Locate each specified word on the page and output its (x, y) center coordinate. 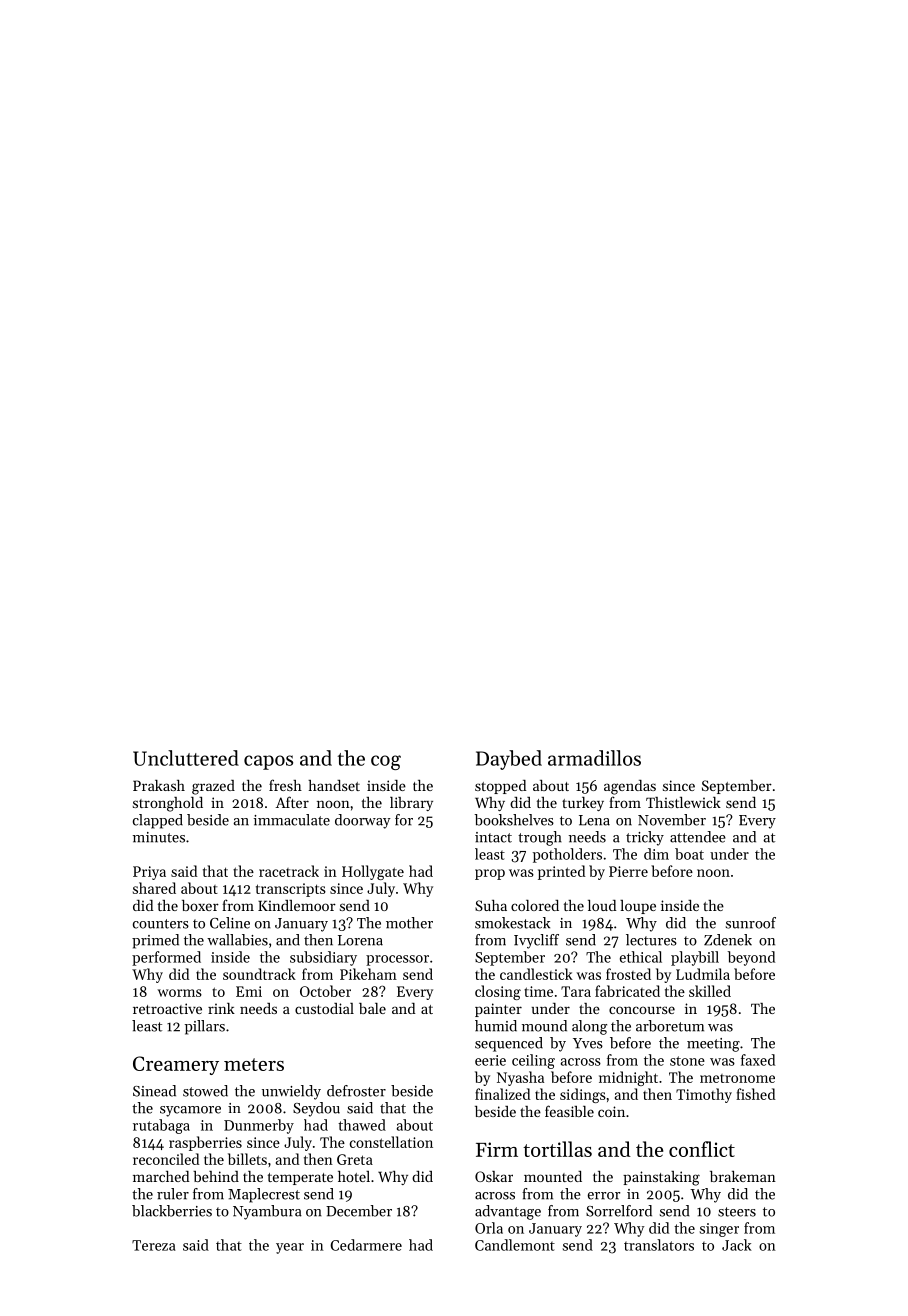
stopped (500, 787)
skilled (710, 991)
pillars (205, 1027)
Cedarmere (366, 1245)
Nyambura (267, 1212)
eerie (490, 1060)
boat (689, 854)
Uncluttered (186, 758)
